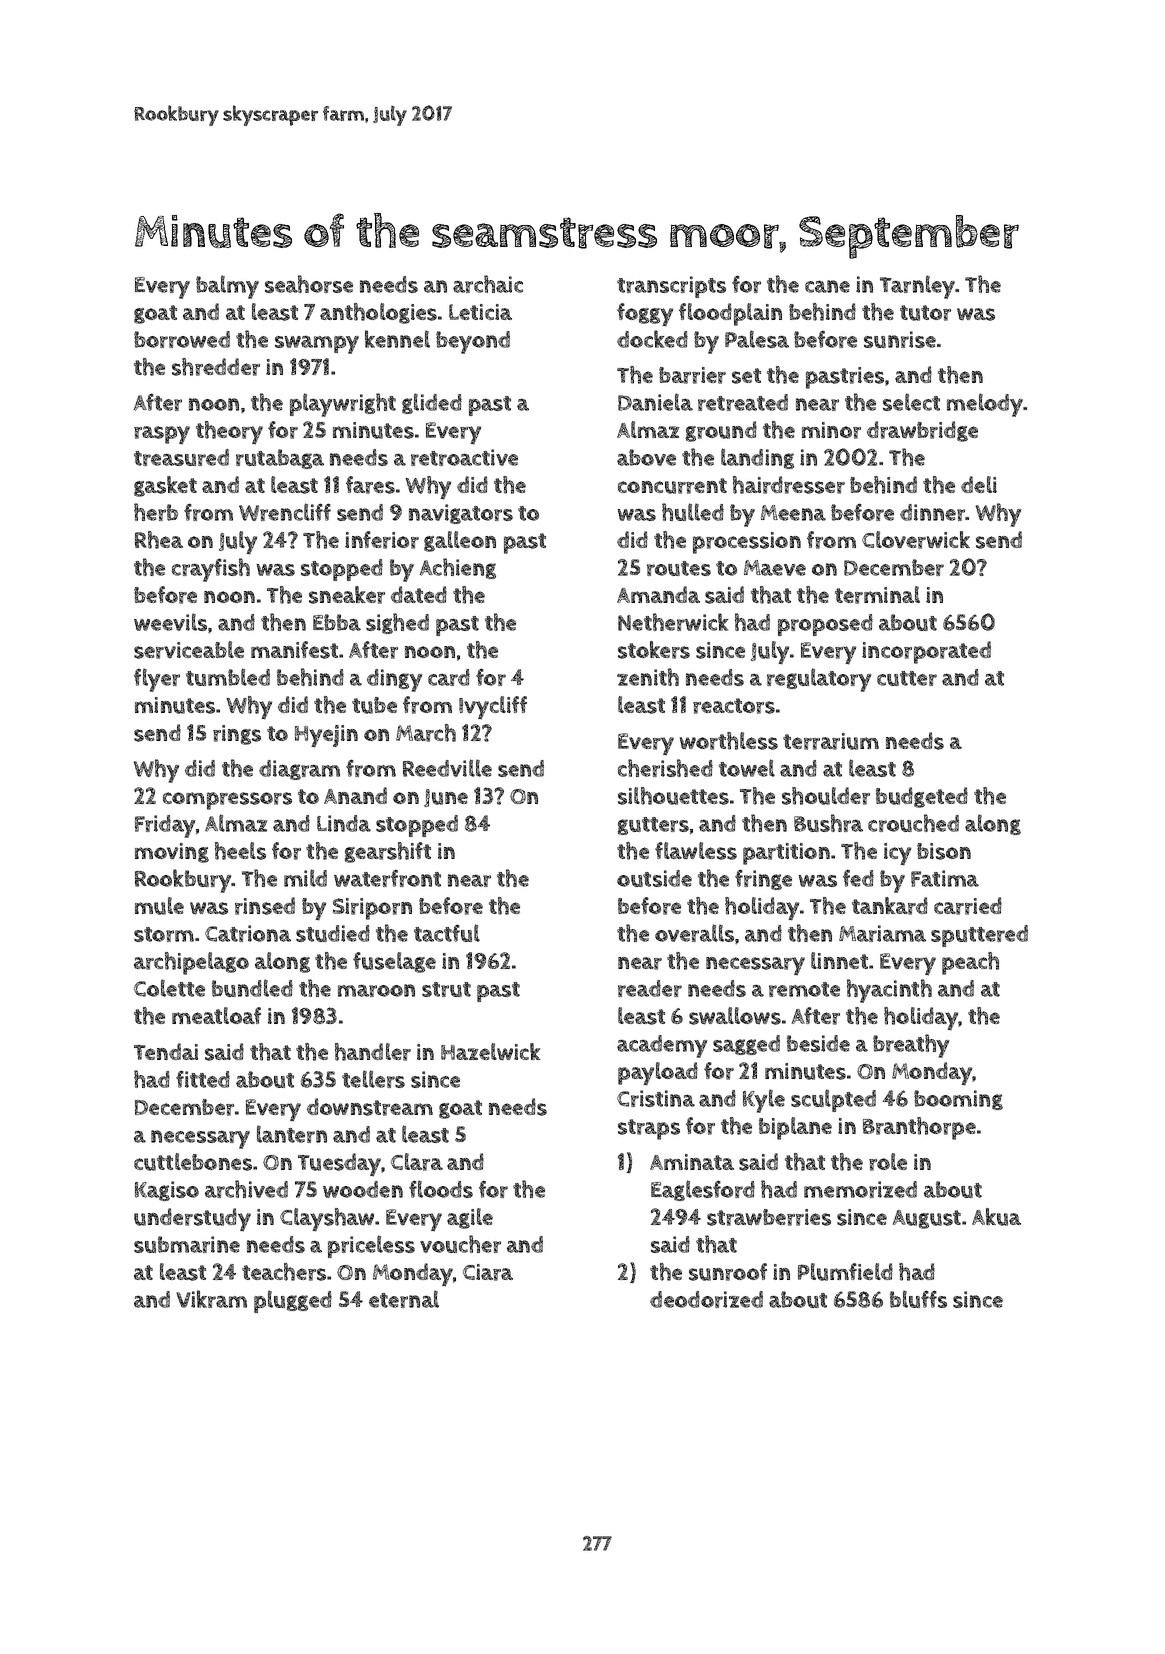 Image resolution: width=1165 pixels, height=1654 pixels. I want to click on bluffs, so click(918, 1299).
